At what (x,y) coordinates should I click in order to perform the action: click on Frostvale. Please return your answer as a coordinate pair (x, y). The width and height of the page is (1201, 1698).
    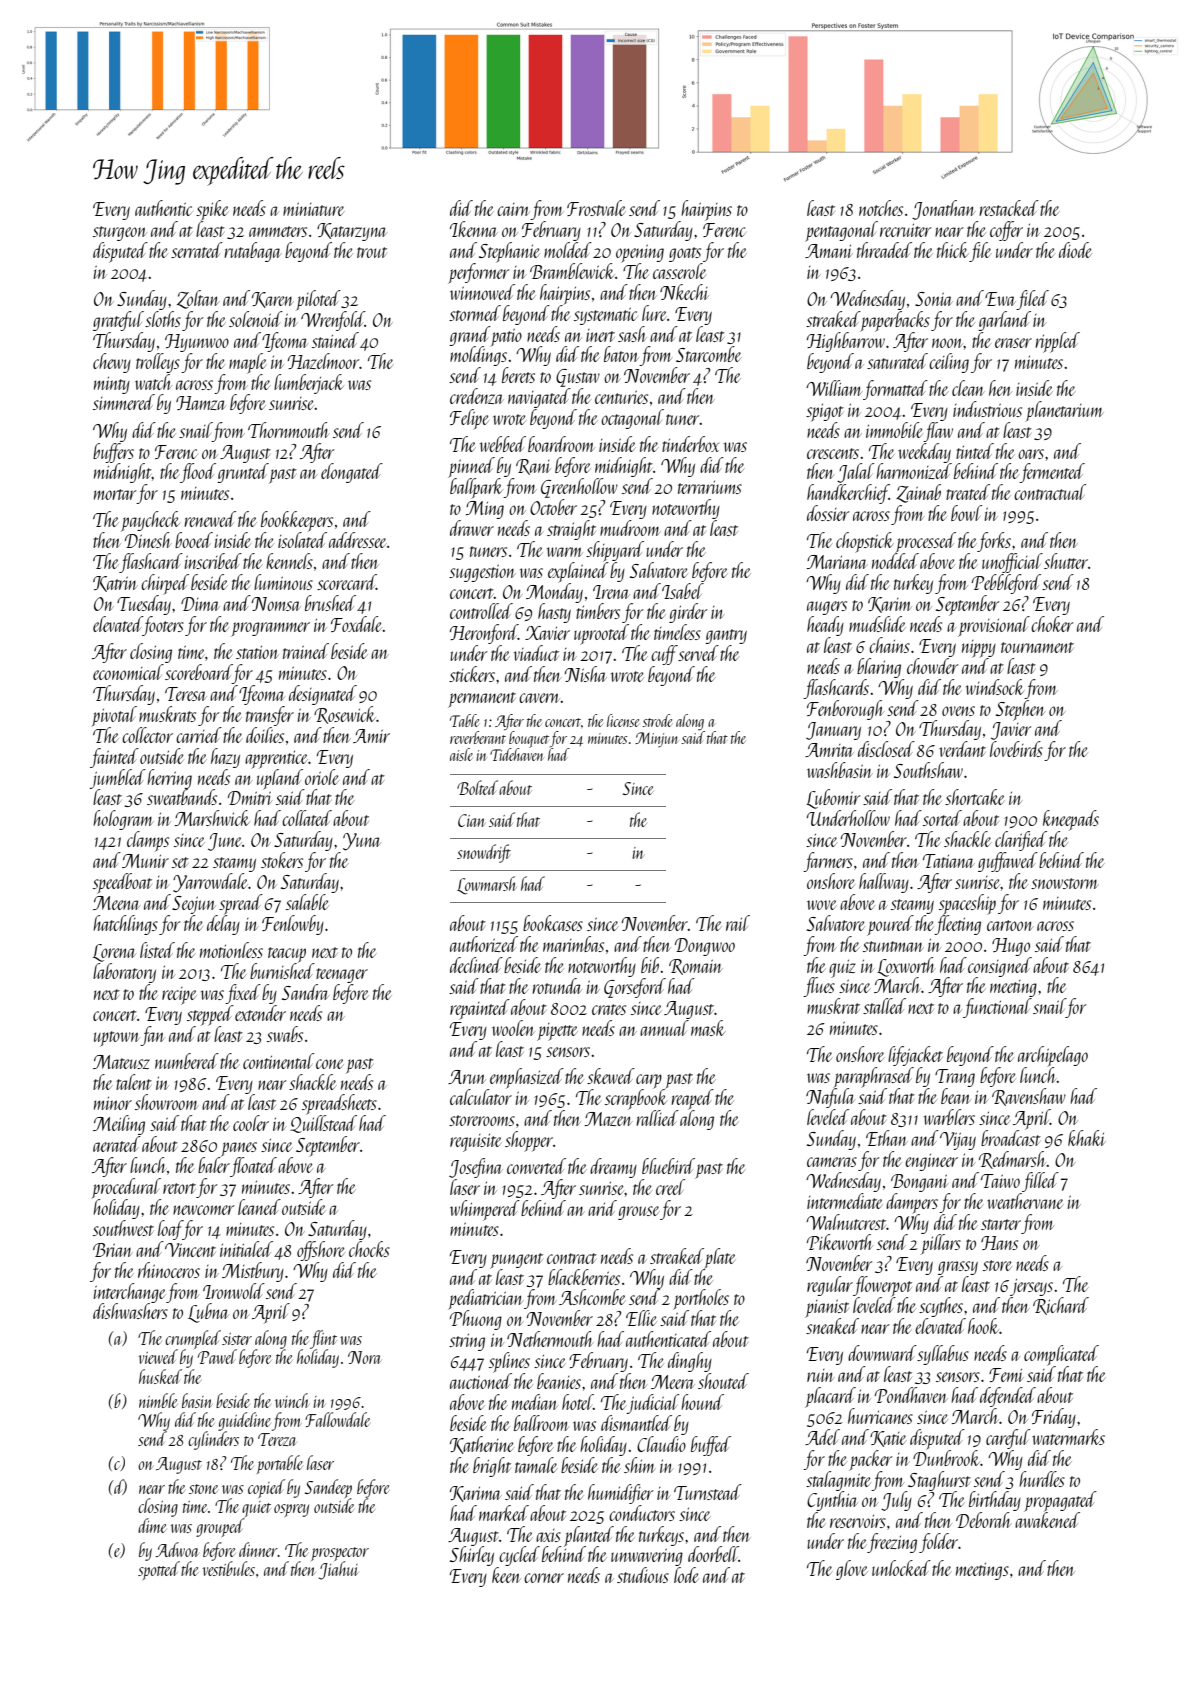
    Looking at the image, I should click on (596, 208).
